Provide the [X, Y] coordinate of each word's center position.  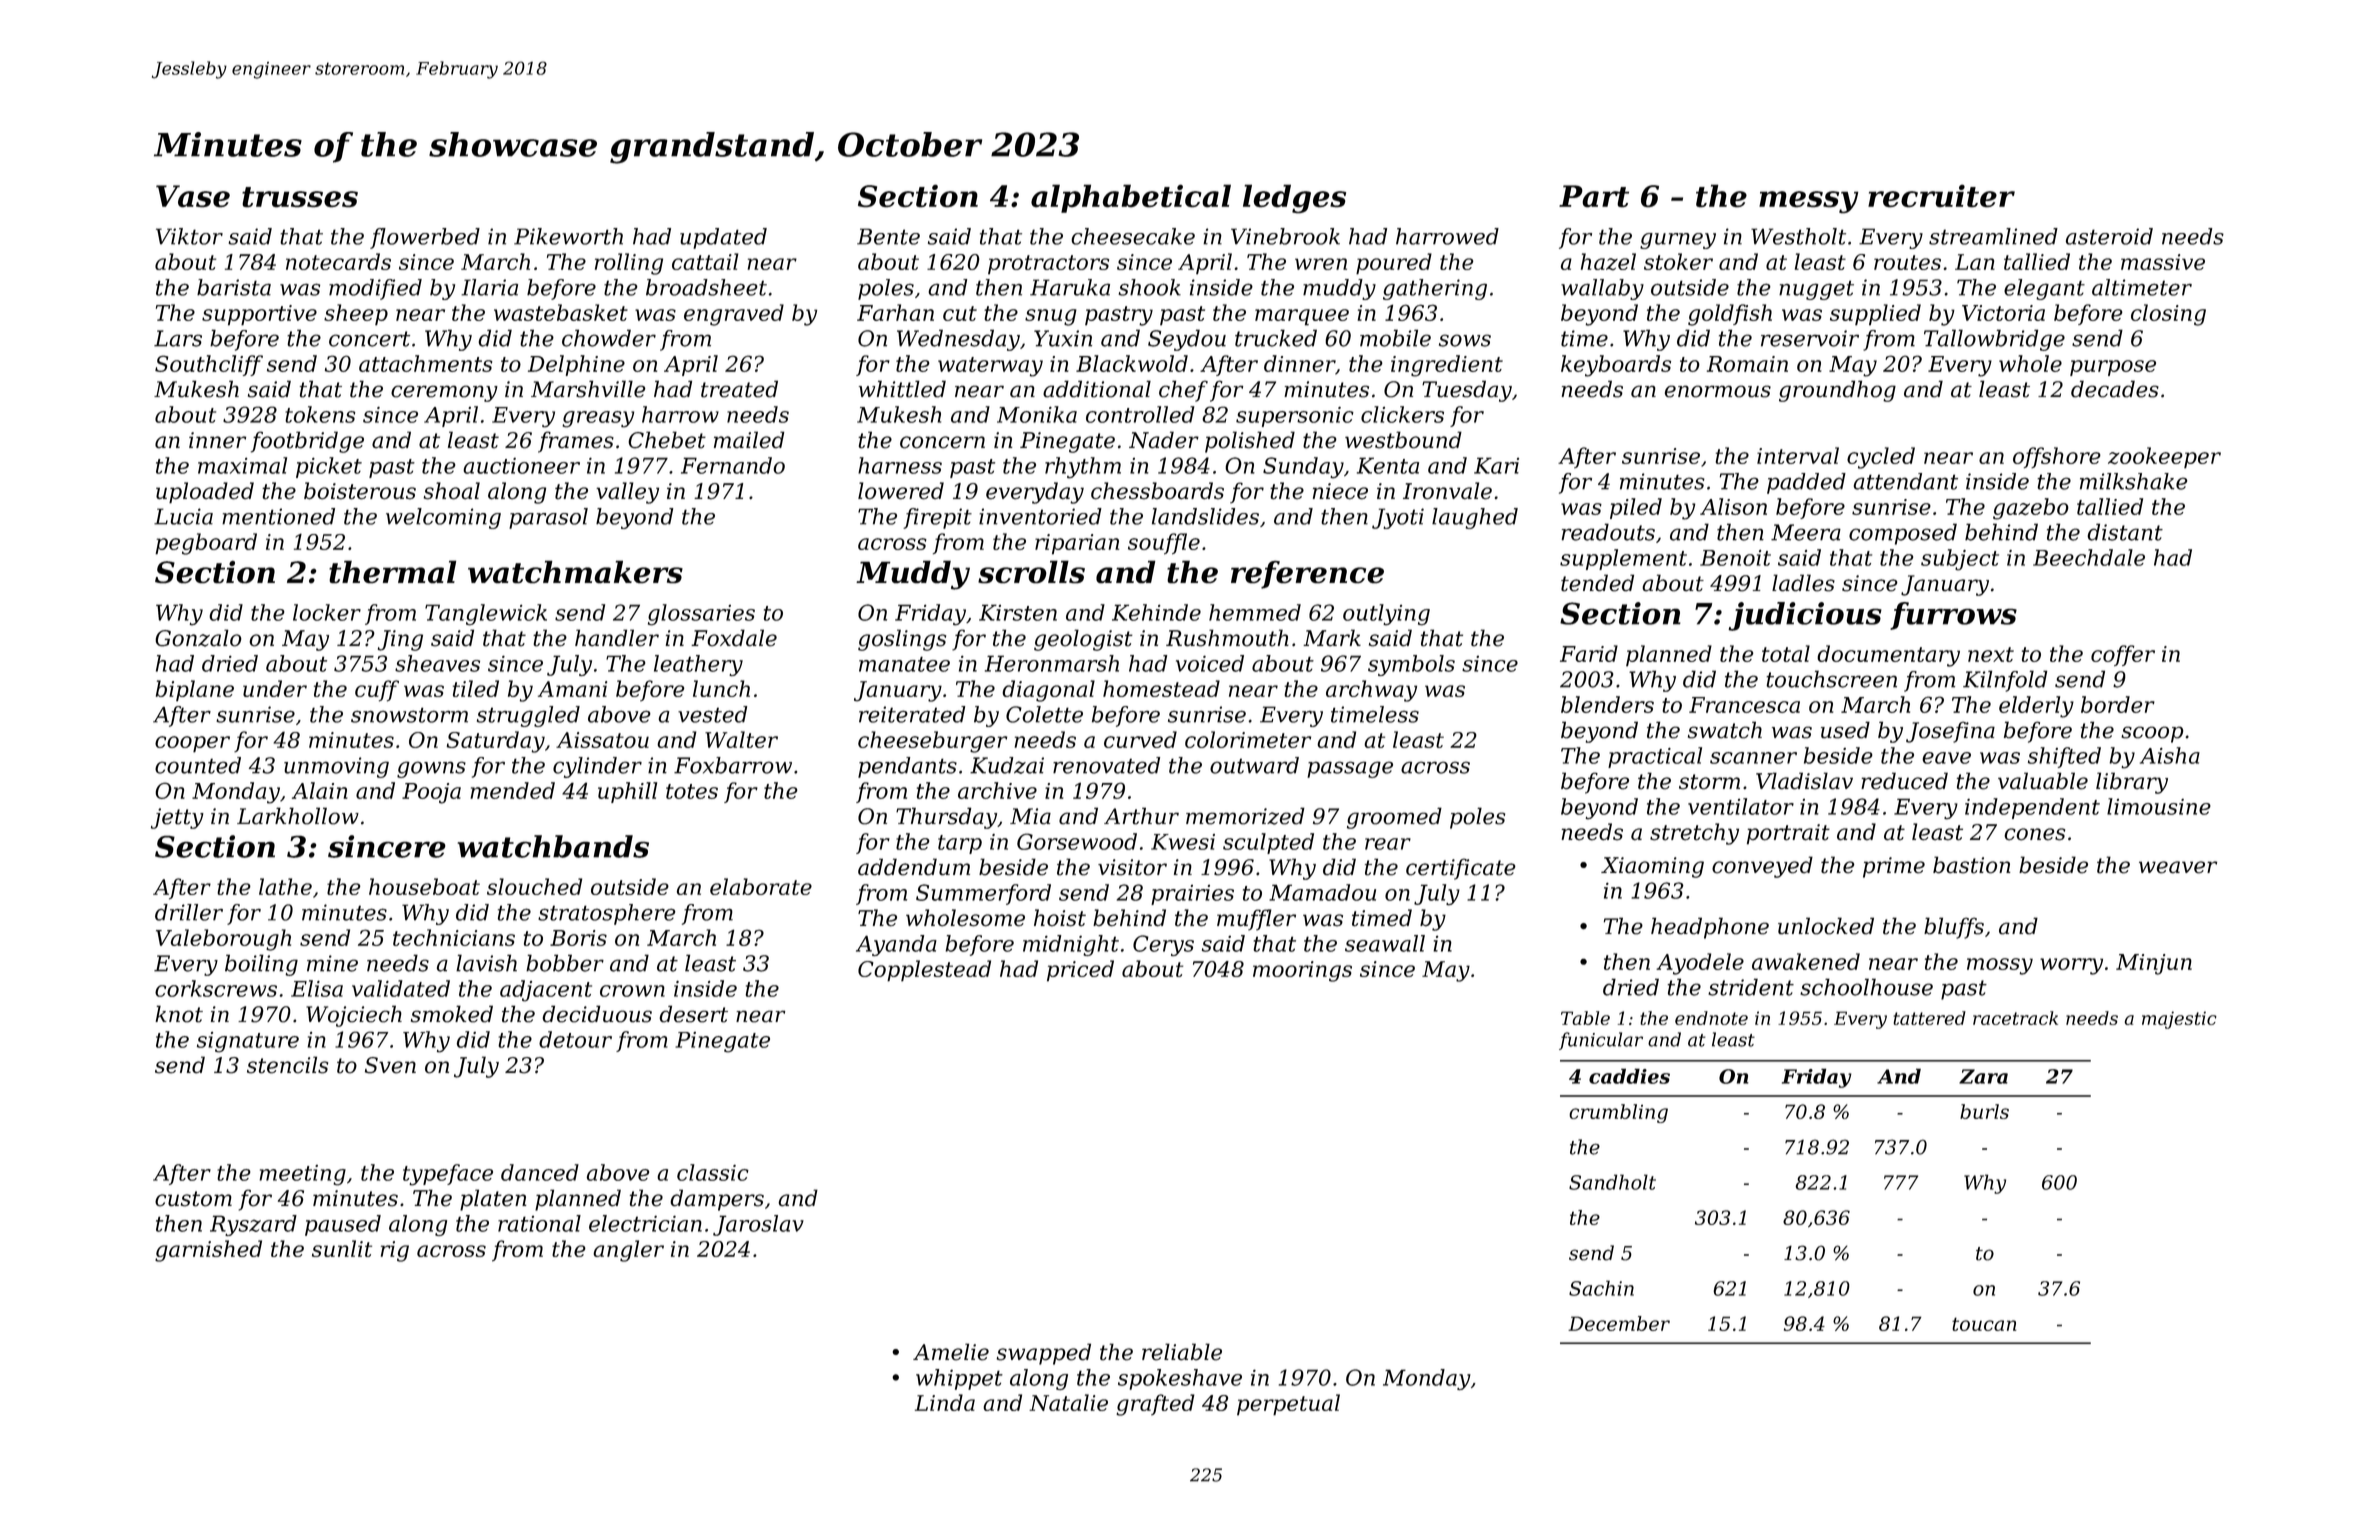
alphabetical [1131, 198]
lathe [285, 886]
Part [1594, 196]
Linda [945, 1402]
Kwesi [1183, 842]
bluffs [1954, 928]
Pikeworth [568, 236]
